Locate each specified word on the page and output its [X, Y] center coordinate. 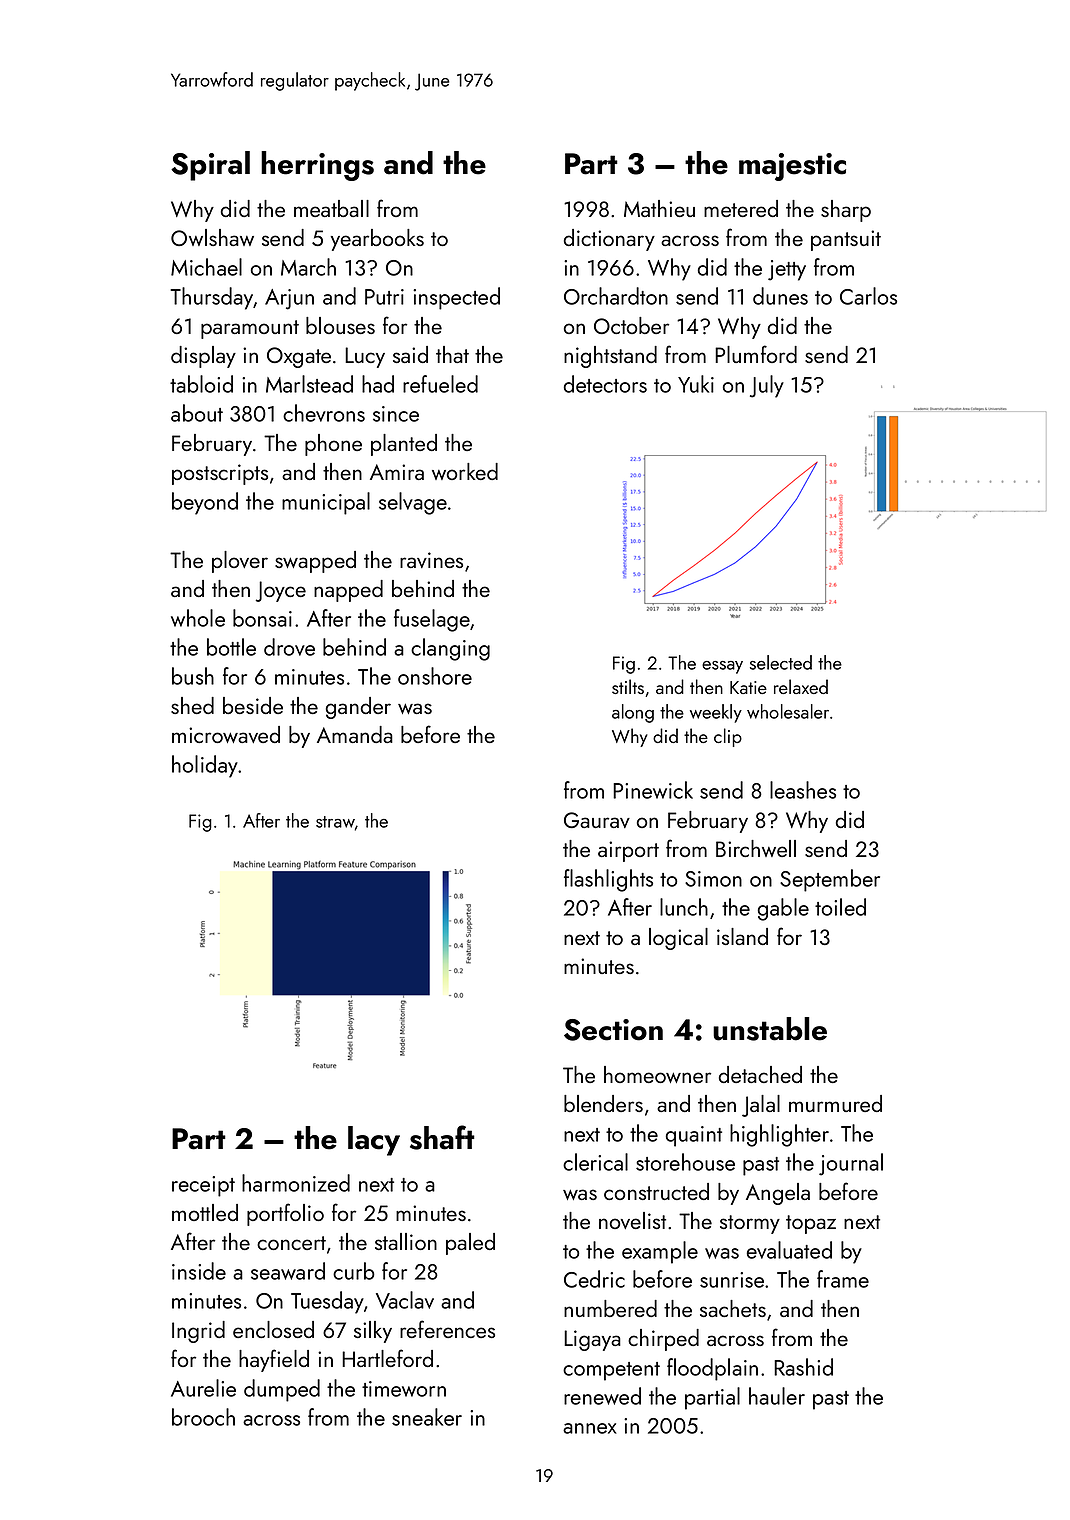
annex [590, 1428]
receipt [203, 1186]
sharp [846, 211]
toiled [840, 907]
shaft [442, 1137]
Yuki [696, 384]
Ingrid [198, 1332]
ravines [431, 560]
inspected [456, 298]
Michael [206, 267]
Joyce [281, 591]
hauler [777, 1396]
